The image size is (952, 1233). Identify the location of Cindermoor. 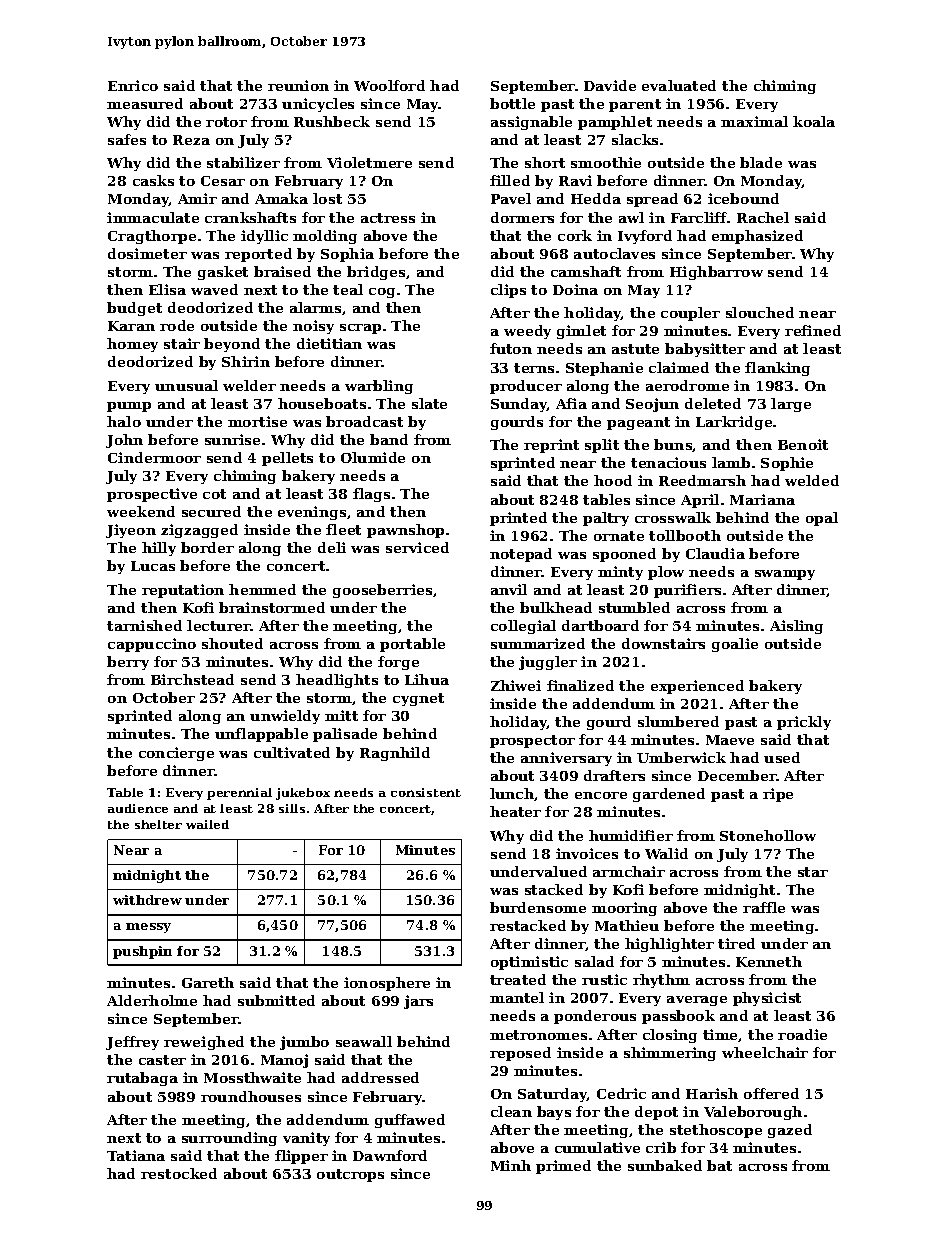
(154, 457).
